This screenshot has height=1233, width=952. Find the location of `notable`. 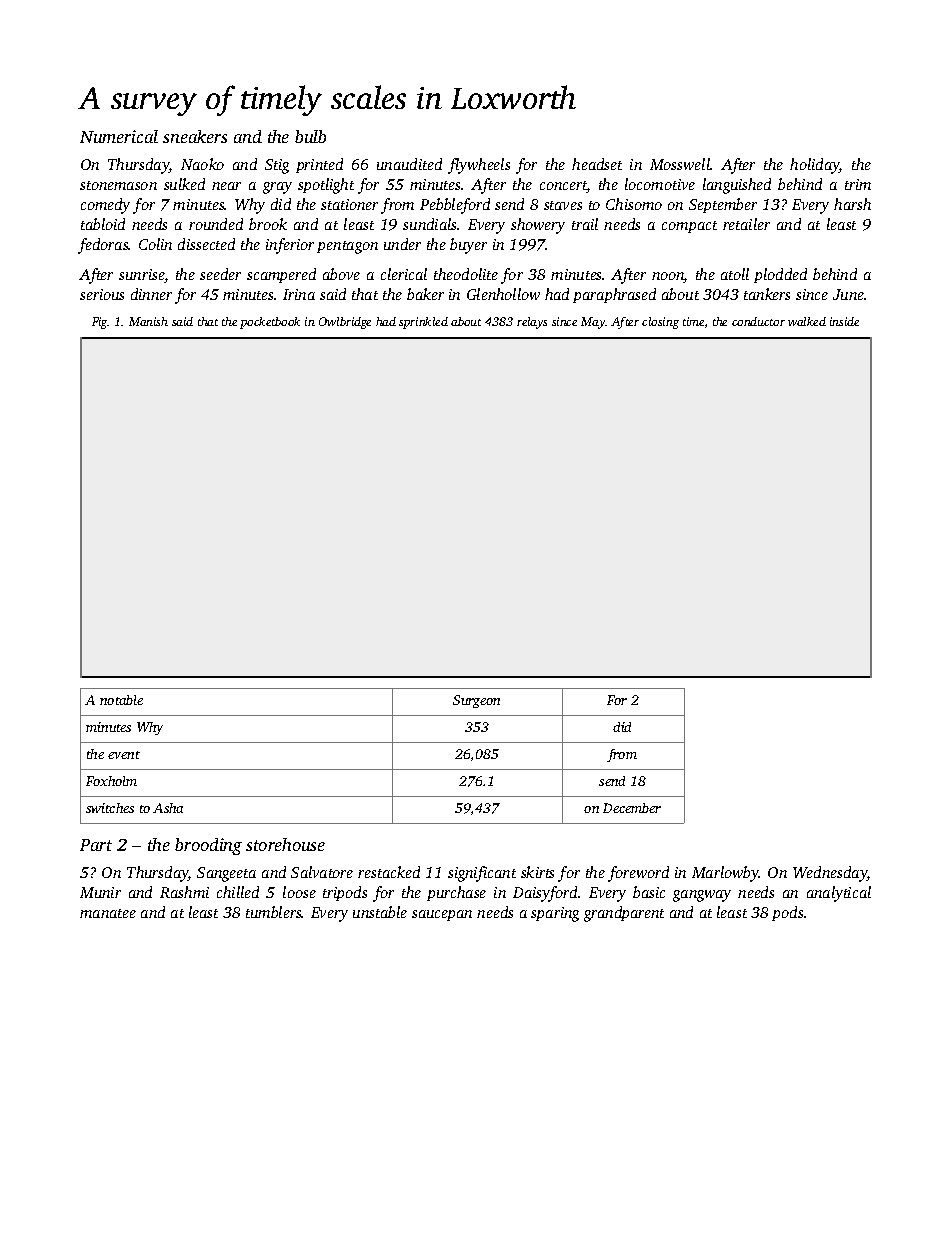

notable is located at coordinates (121, 700).
